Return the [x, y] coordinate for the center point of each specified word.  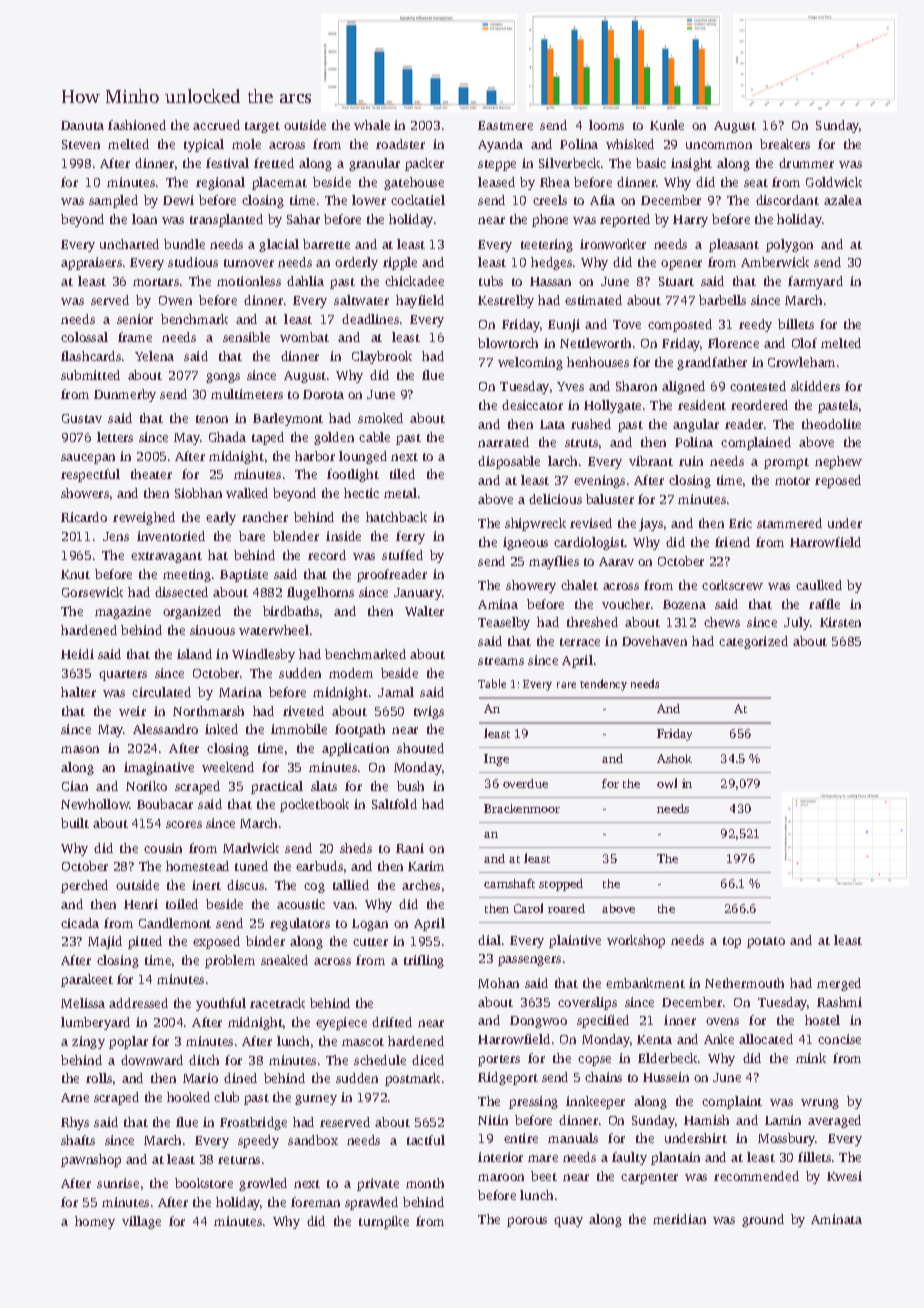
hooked [188, 1097]
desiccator [532, 405]
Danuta [82, 125]
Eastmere [505, 125]
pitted [145, 942]
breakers [785, 144]
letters [115, 437]
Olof [804, 343]
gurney [316, 1100]
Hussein [666, 1077]
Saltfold [394, 804]
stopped [561, 885]
